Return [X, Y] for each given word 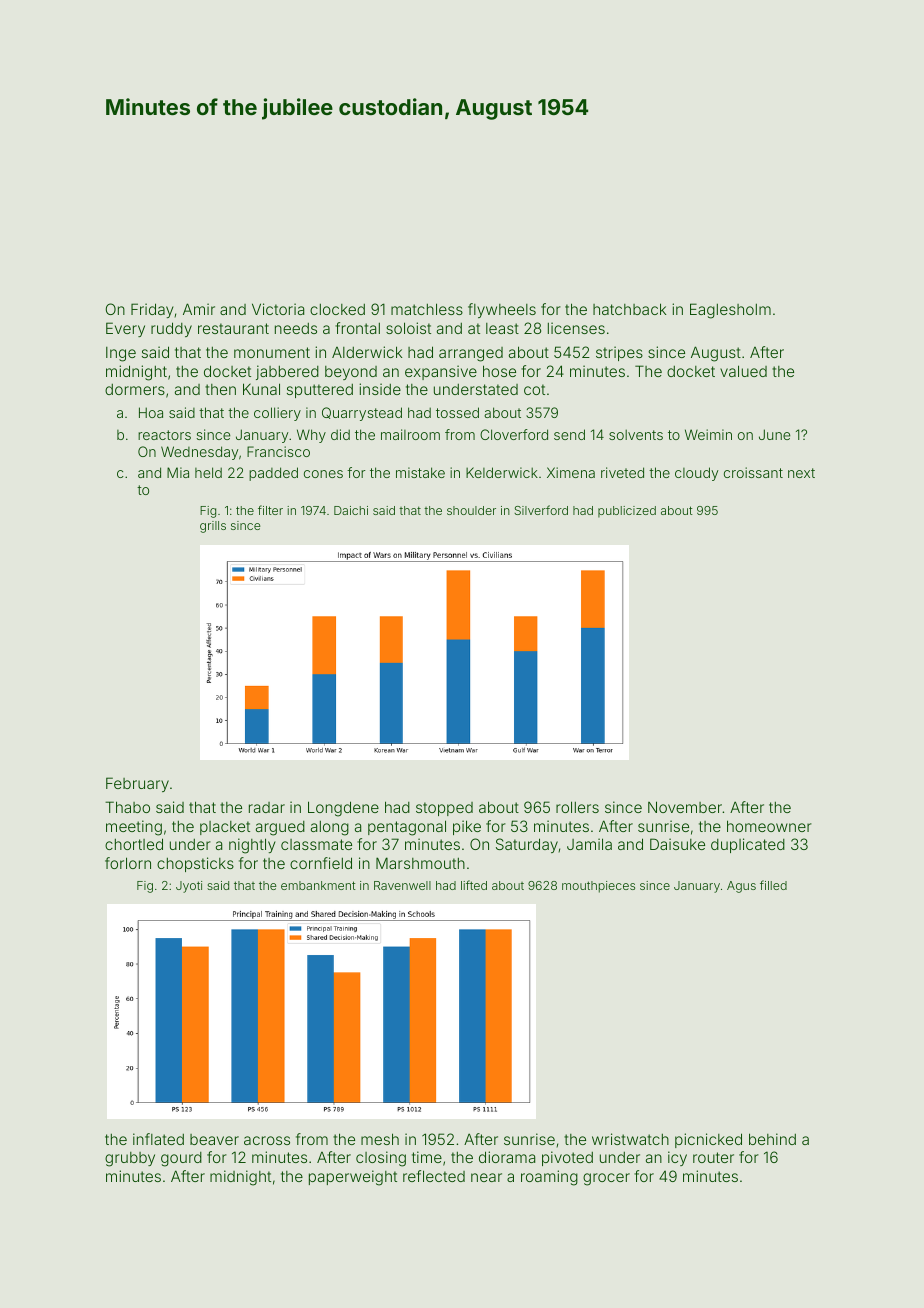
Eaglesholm [730, 311]
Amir [199, 309]
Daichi [351, 510]
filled [773, 885]
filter [270, 510]
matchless [427, 309]
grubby [130, 1159]
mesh [380, 1139]
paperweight [353, 1178]
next [801, 473]
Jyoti [189, 887]
